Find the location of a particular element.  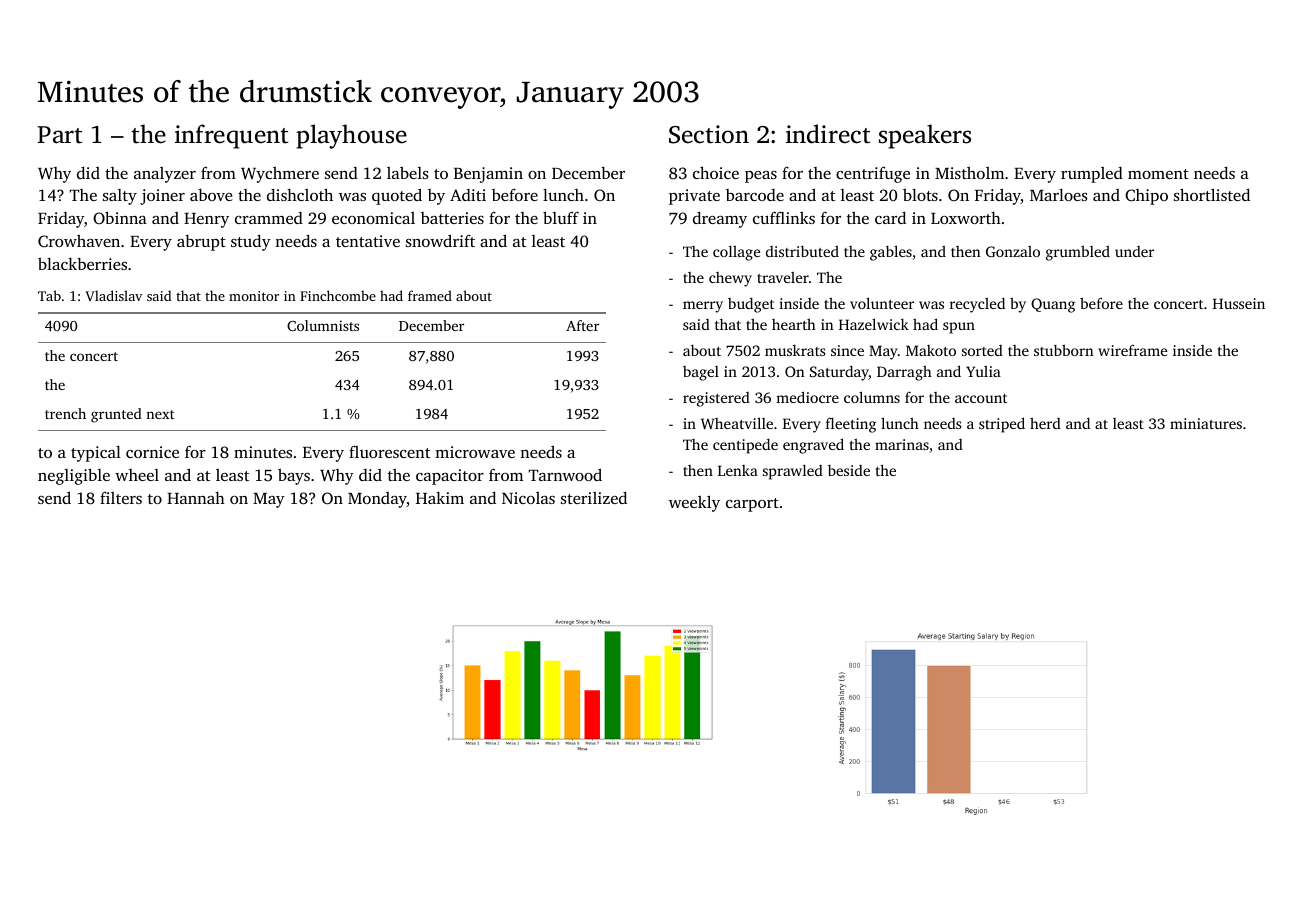

grumbled is located at coordinates (1078, 253).
